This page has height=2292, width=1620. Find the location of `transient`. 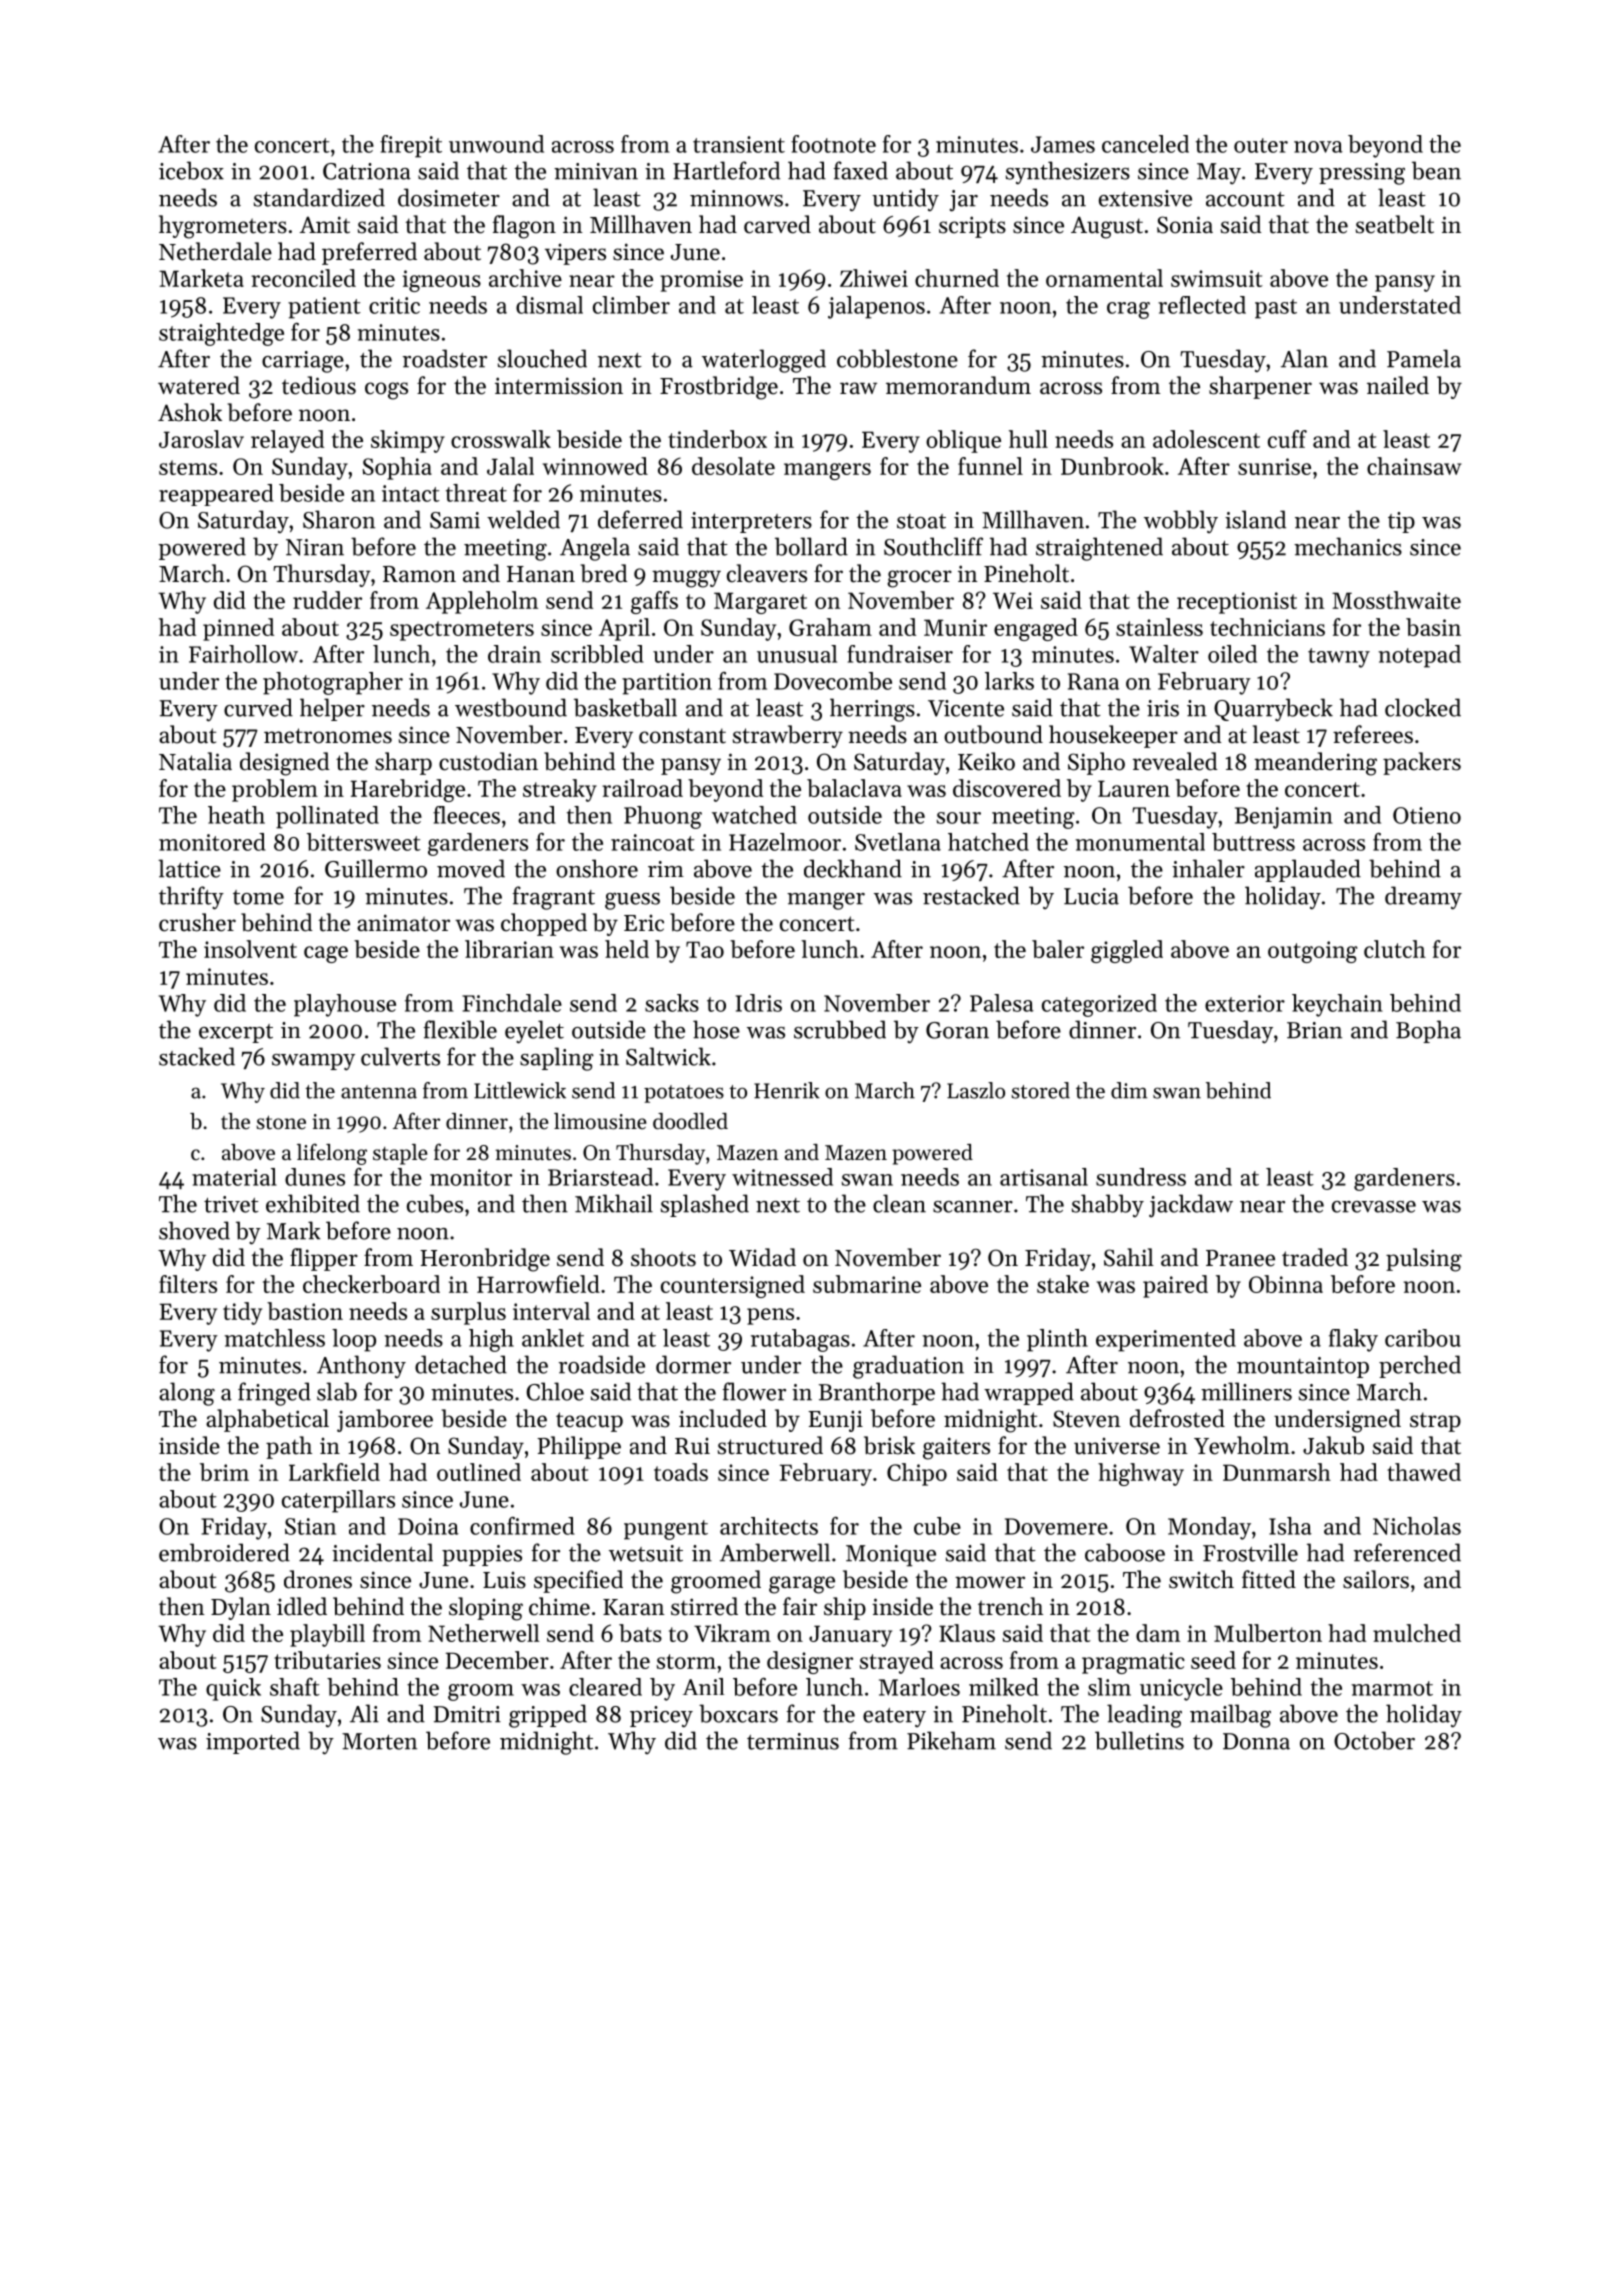

transient is located at coordinates (739, 144).
